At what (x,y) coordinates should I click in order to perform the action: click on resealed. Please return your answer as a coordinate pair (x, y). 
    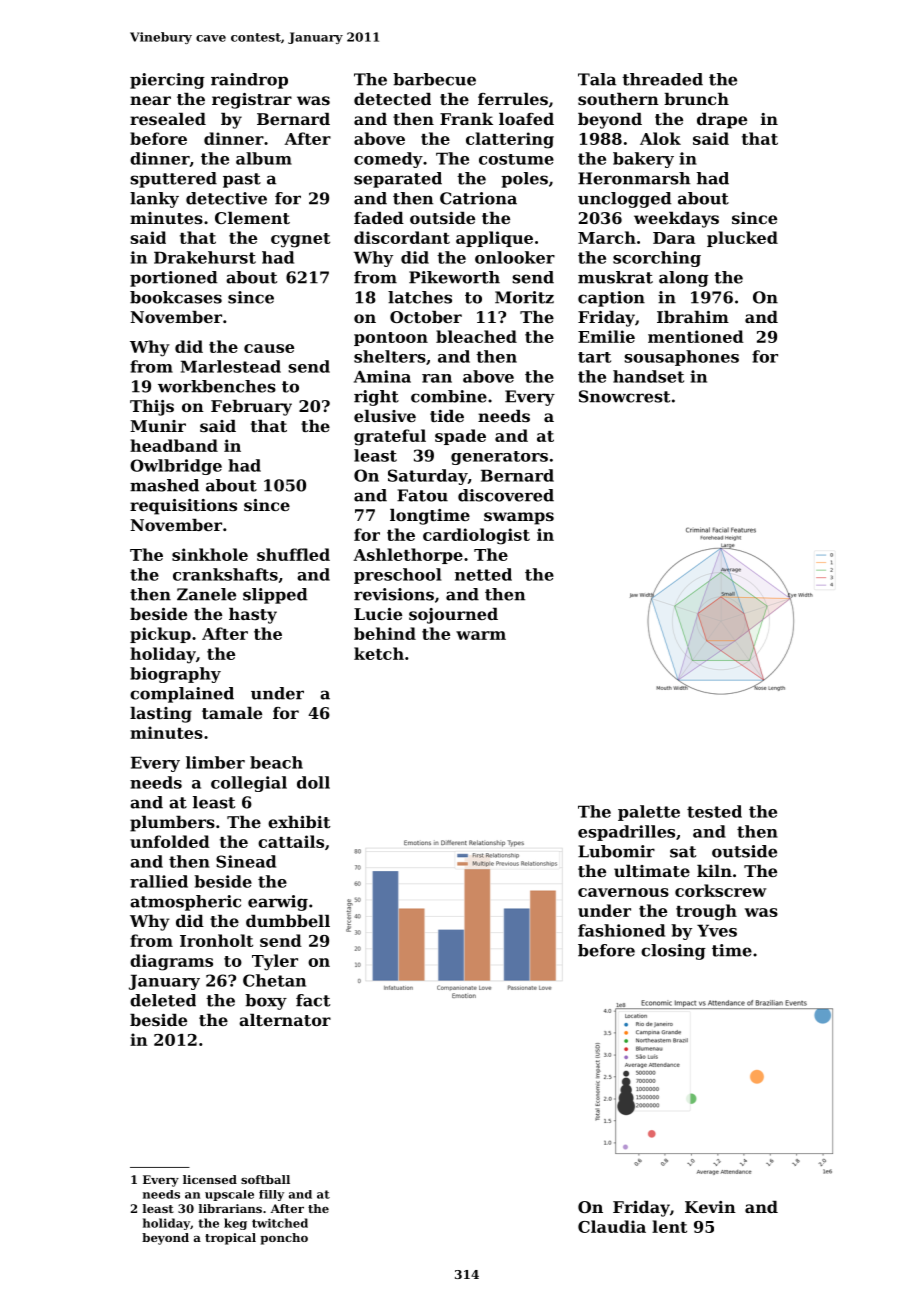
    Looking at the image, I should click on (168, 119).
